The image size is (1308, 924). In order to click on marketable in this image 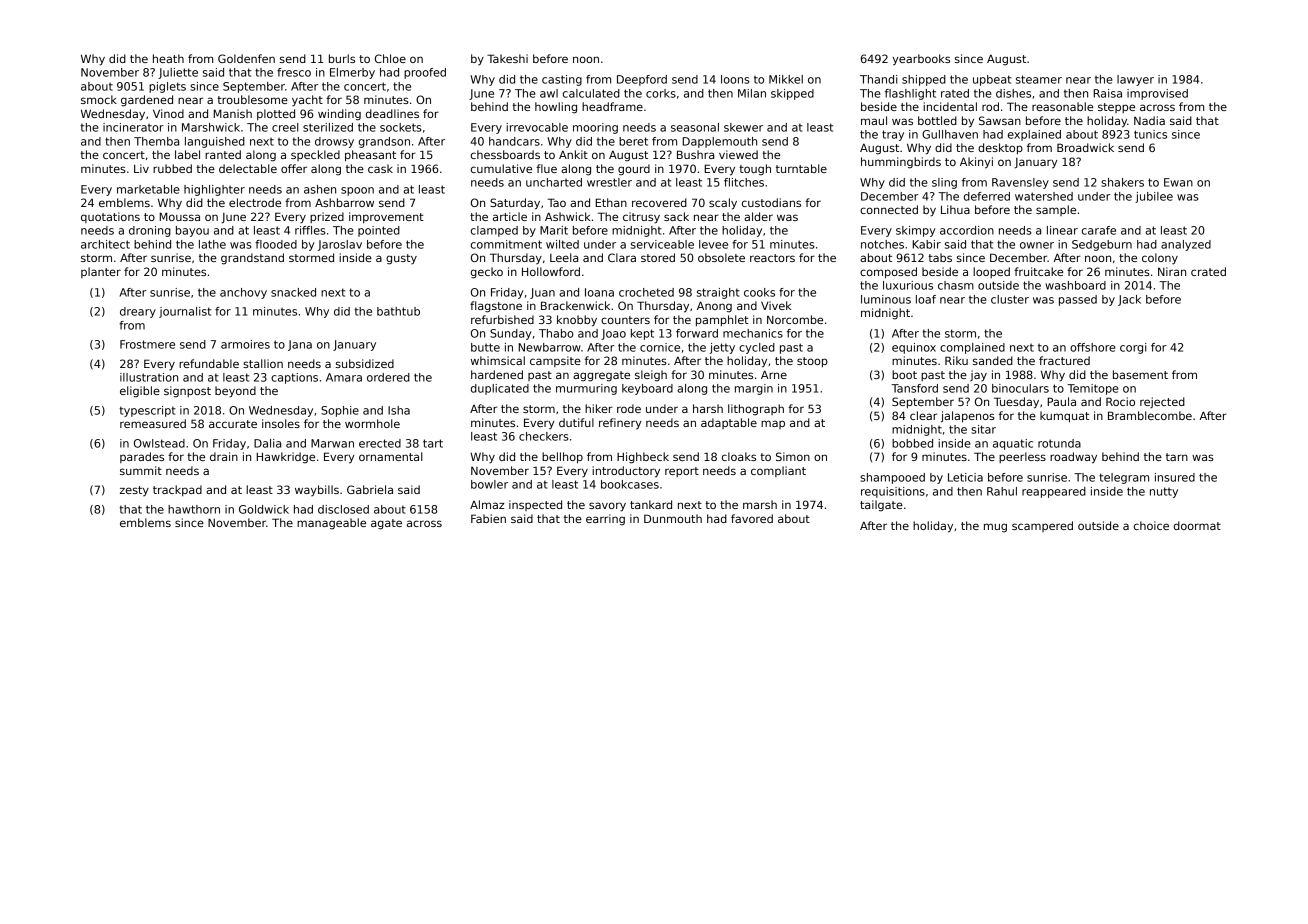, I will do `click(148, 189)`.
